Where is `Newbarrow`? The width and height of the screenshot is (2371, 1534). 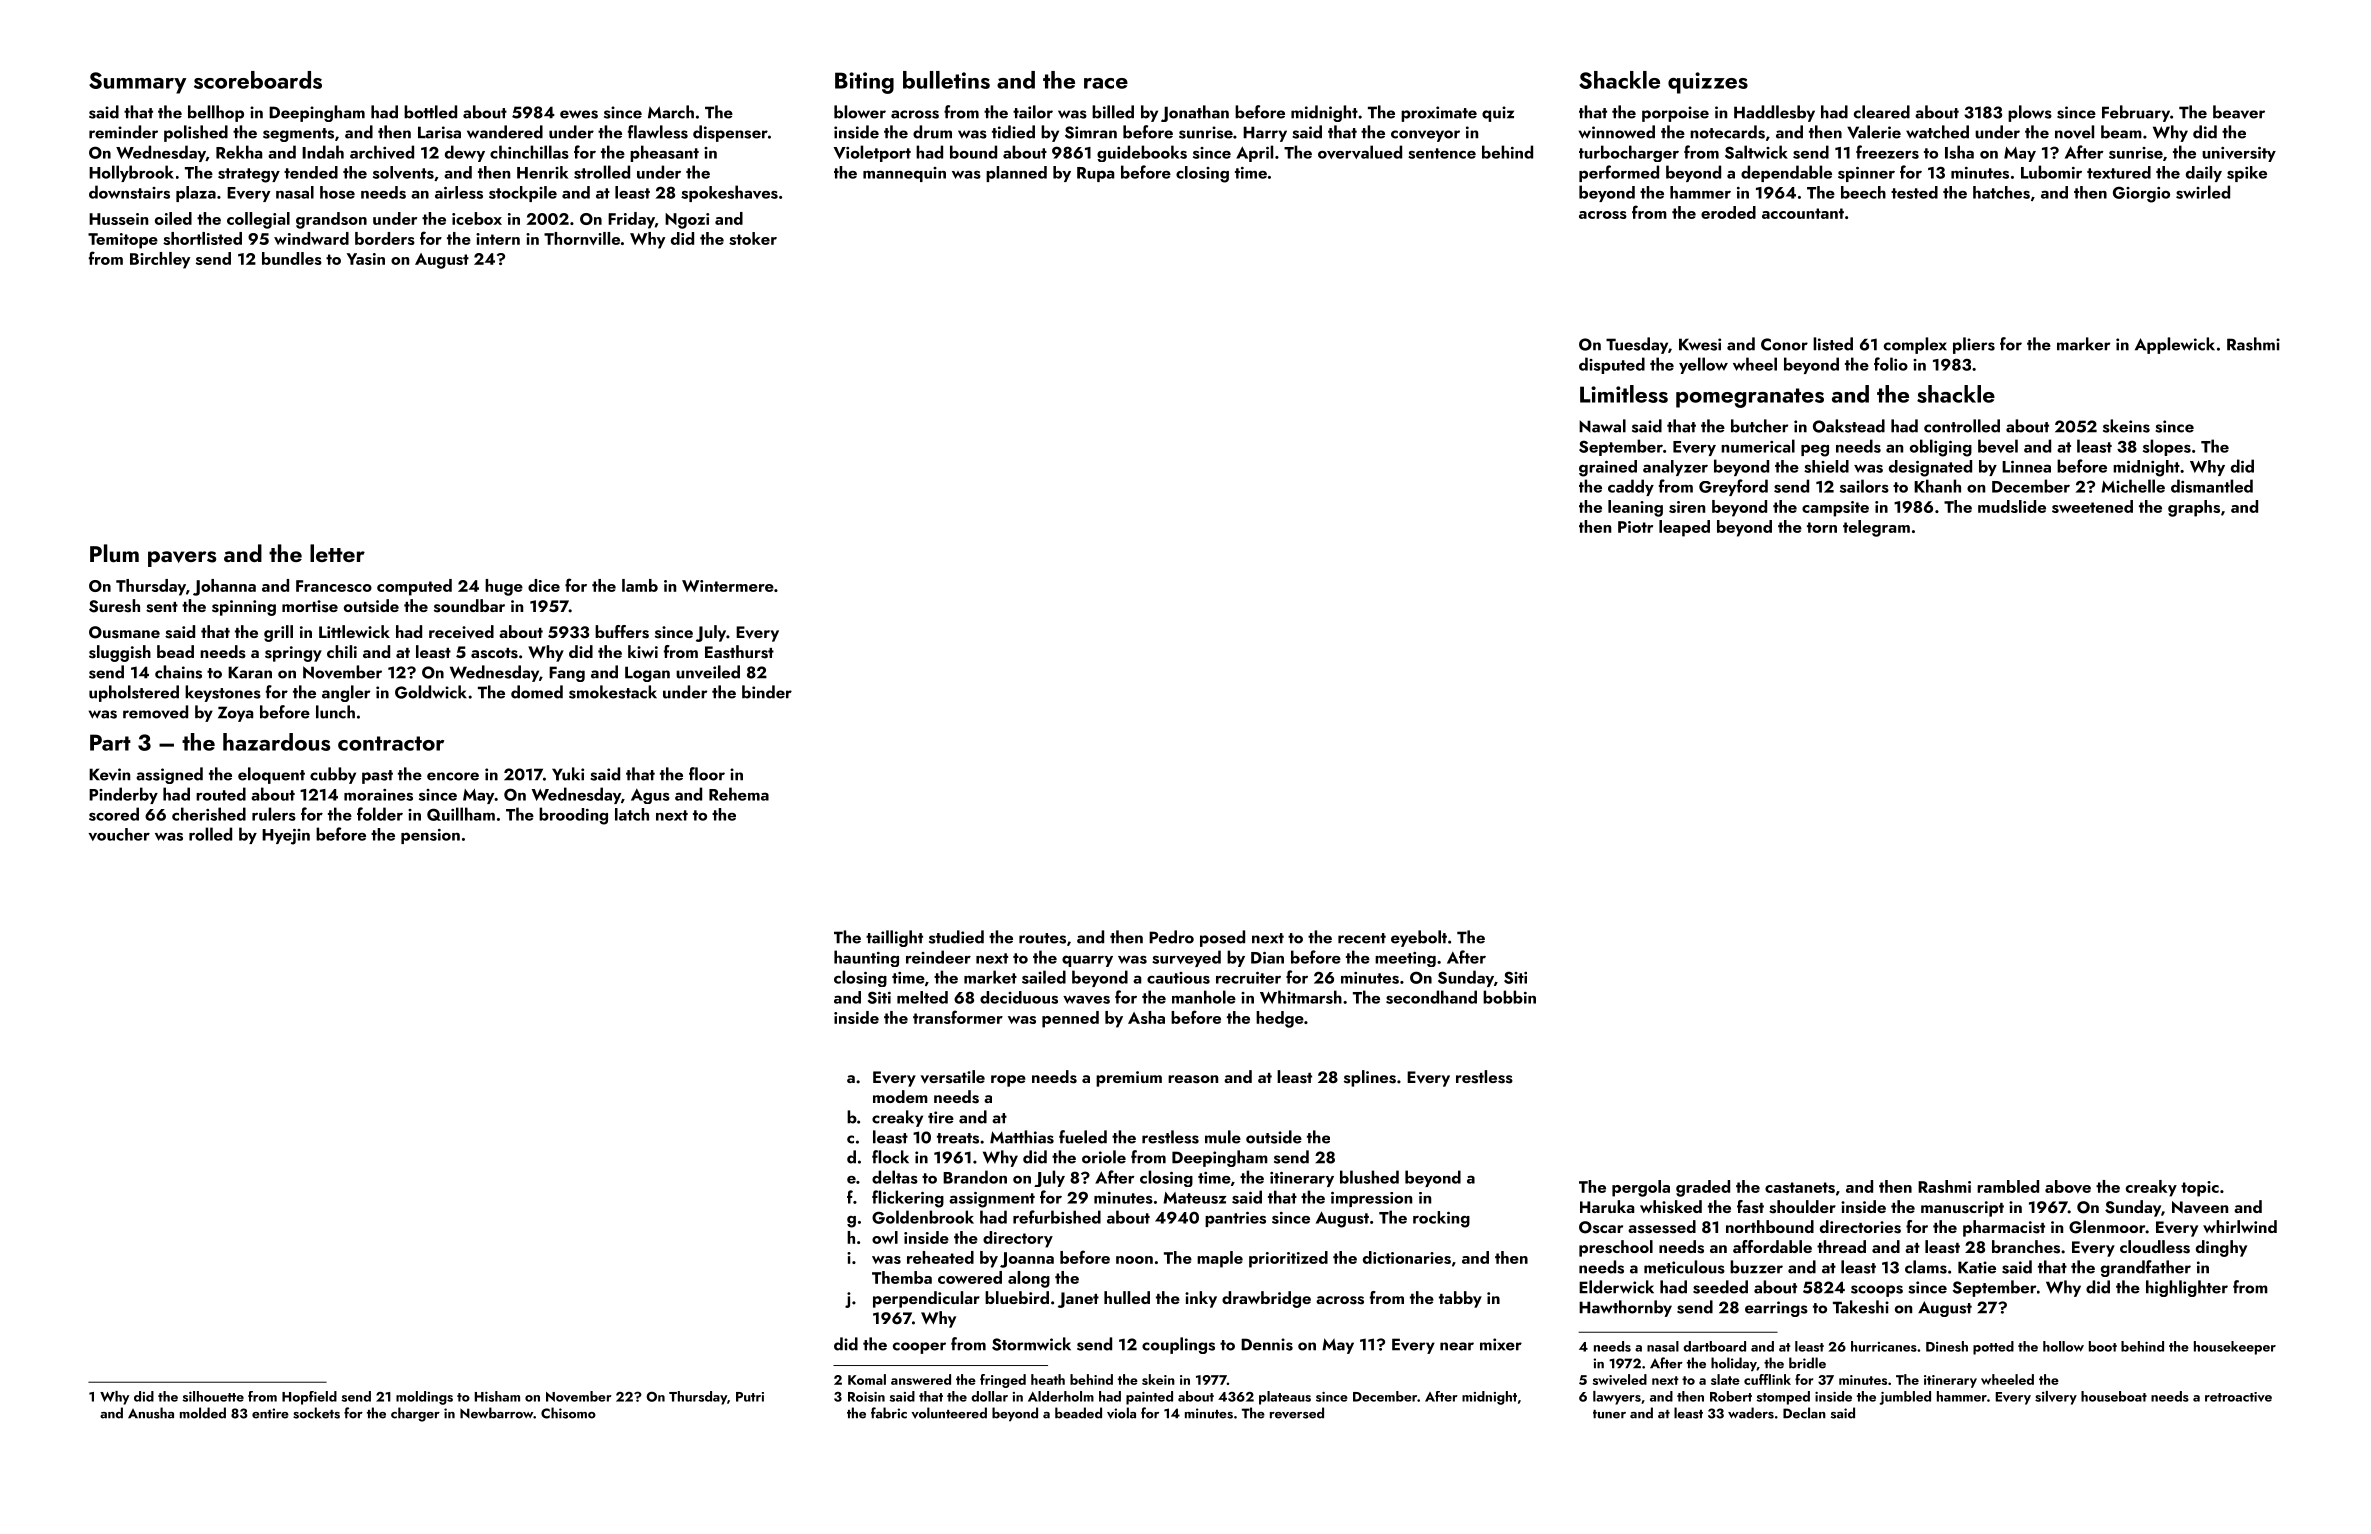
Newbarrow is located at coordinates (497, 1413).
